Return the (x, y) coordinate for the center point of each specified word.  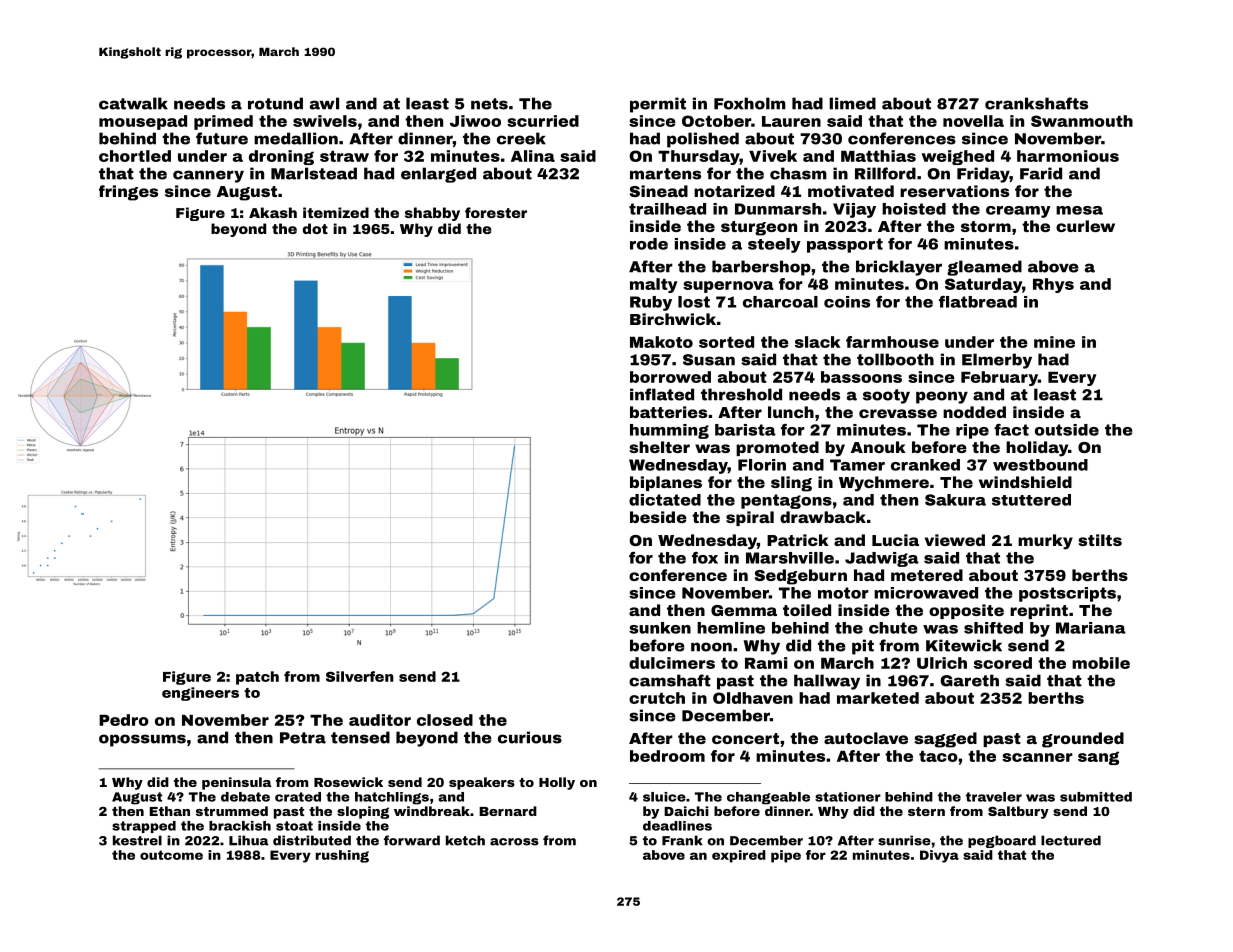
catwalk (133, 103)
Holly (557, 783)
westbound (1040, 465)
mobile (1101, 663)
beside (658, 517)
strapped (144, 827)
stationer (848, 797)
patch (257, 678)
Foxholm (750, 103)
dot (315, 228)
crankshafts (1036, 103)
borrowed (670, 377)
